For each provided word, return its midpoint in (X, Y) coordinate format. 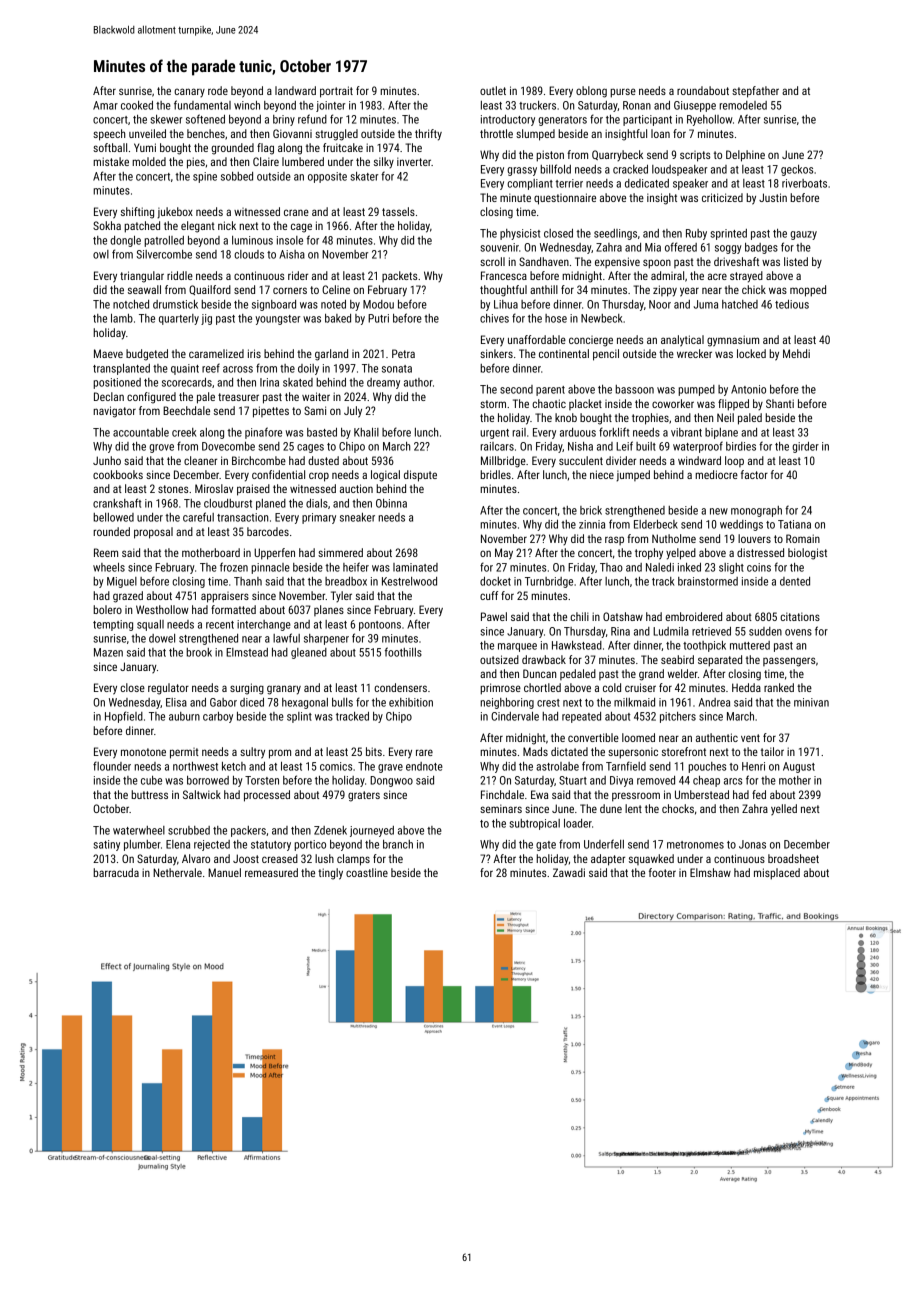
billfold (555, 169)
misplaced (777, 874)
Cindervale (515, 716)
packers (248, 831)
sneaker (357, 517)
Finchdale (502, 794)
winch (247, 105)
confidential (278, 474)
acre (717, 276)
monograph (756, 511)
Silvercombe (164, 254)
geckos (797, 170)
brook (199, 652)
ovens (798, 632)
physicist (520, 234)
